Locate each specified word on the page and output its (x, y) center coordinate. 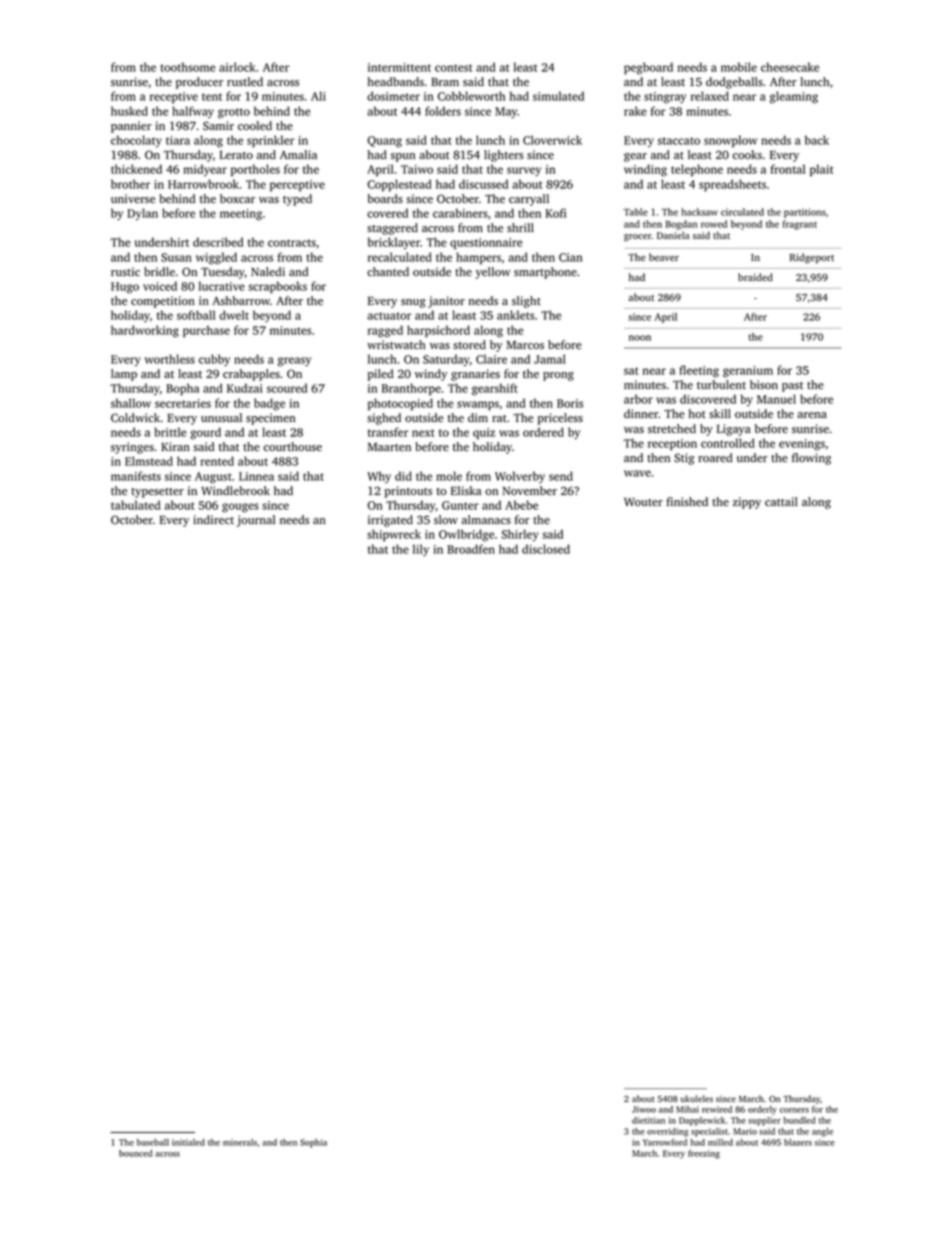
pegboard (648, 68)
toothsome (188, 67)
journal (256, 521)
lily (421, 550)
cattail (781, 501)
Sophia (313, 1143)
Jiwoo (644, 1109)
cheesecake (790, 67)
